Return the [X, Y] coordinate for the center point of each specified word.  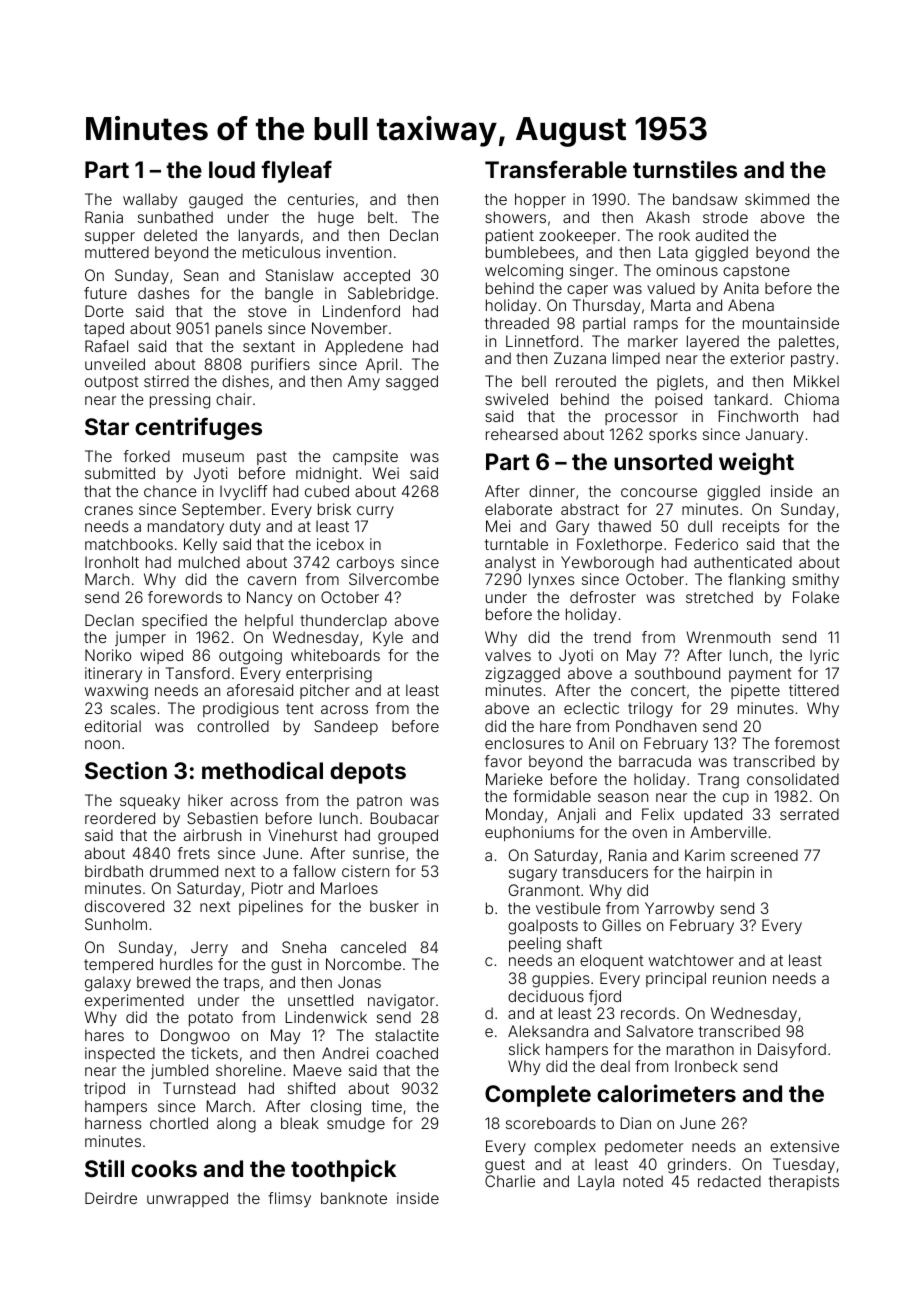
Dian [636, 1123]
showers [515, 217]
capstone [756, 272]
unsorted [663, 461]
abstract [590, 509]
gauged [216, 201]
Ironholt [112, 562]
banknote [354, 1198]
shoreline [249, 1070]
